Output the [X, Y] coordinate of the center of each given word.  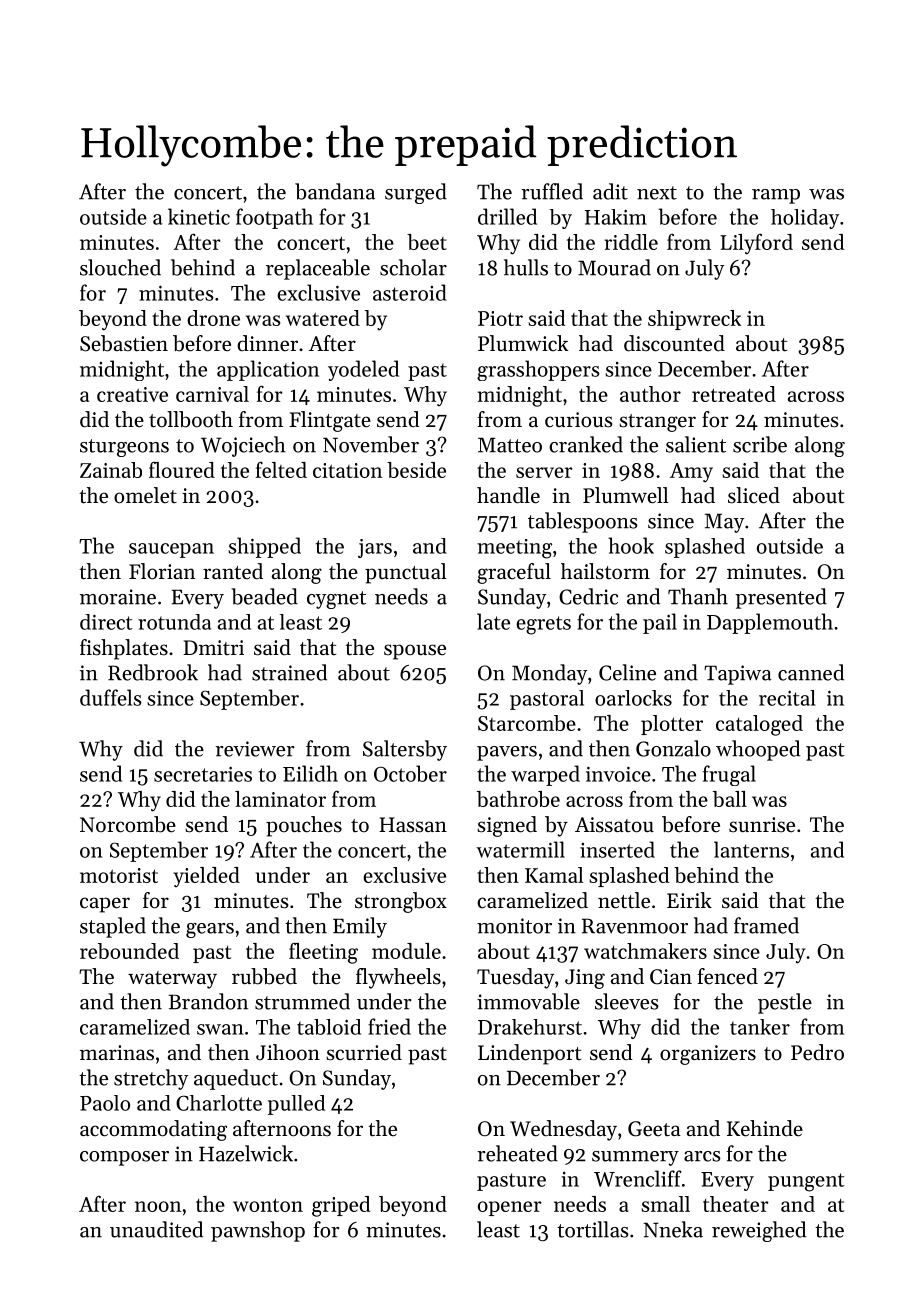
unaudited [156, 1229]
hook [631, 545]
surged [416, 193]
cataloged [759, 725]
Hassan [413, 825]
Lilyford [756, 244]
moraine [118, 597]
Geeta [654, 1129]
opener [510, 1208]
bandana [335, 191]
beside [416, 470]
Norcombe [128, 824]
